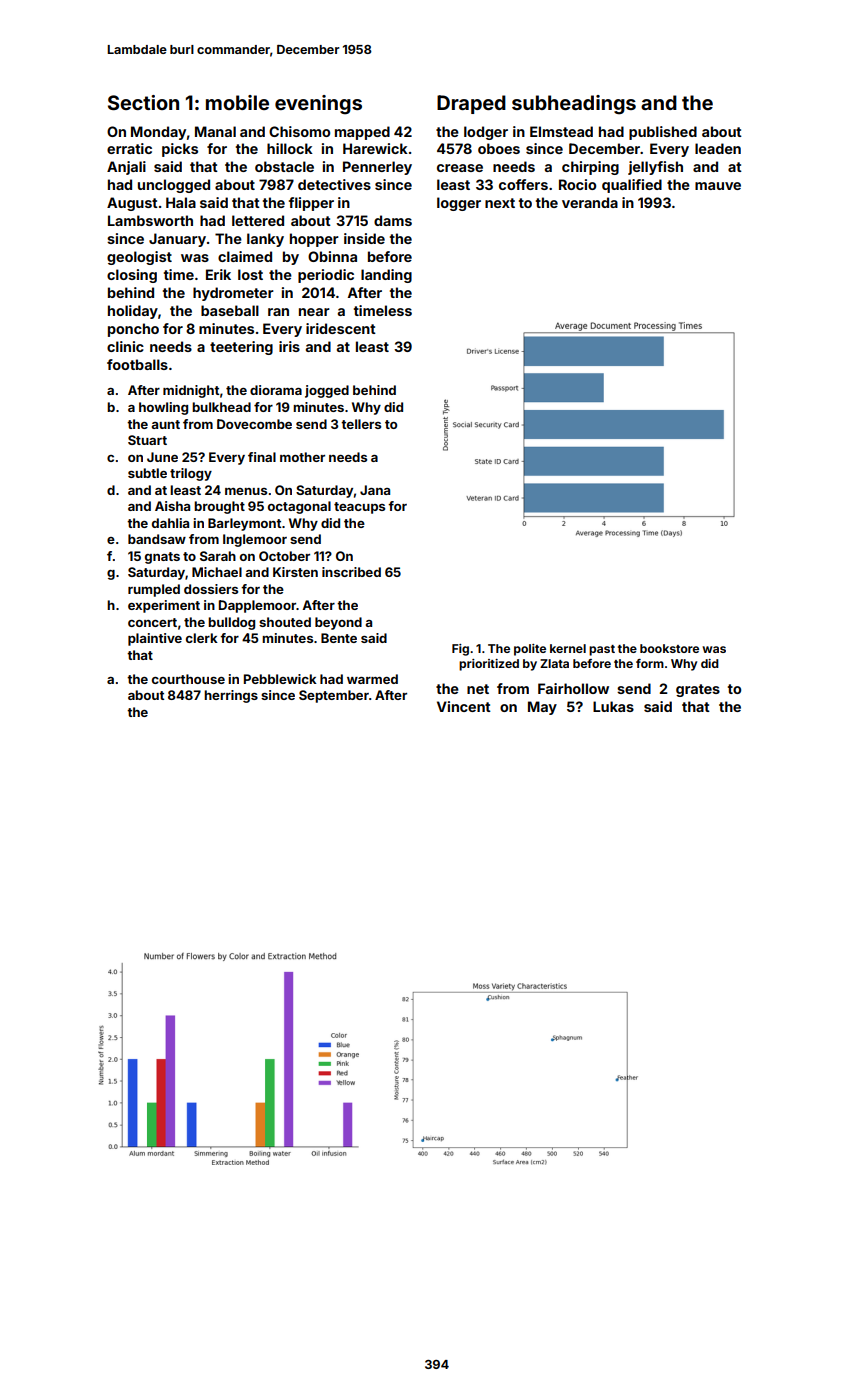 The height and width of the screenshot is (1400, 849). Describe the element at coordinates (157, 539) in the screenshot. I see `bandsaw` at that location.
